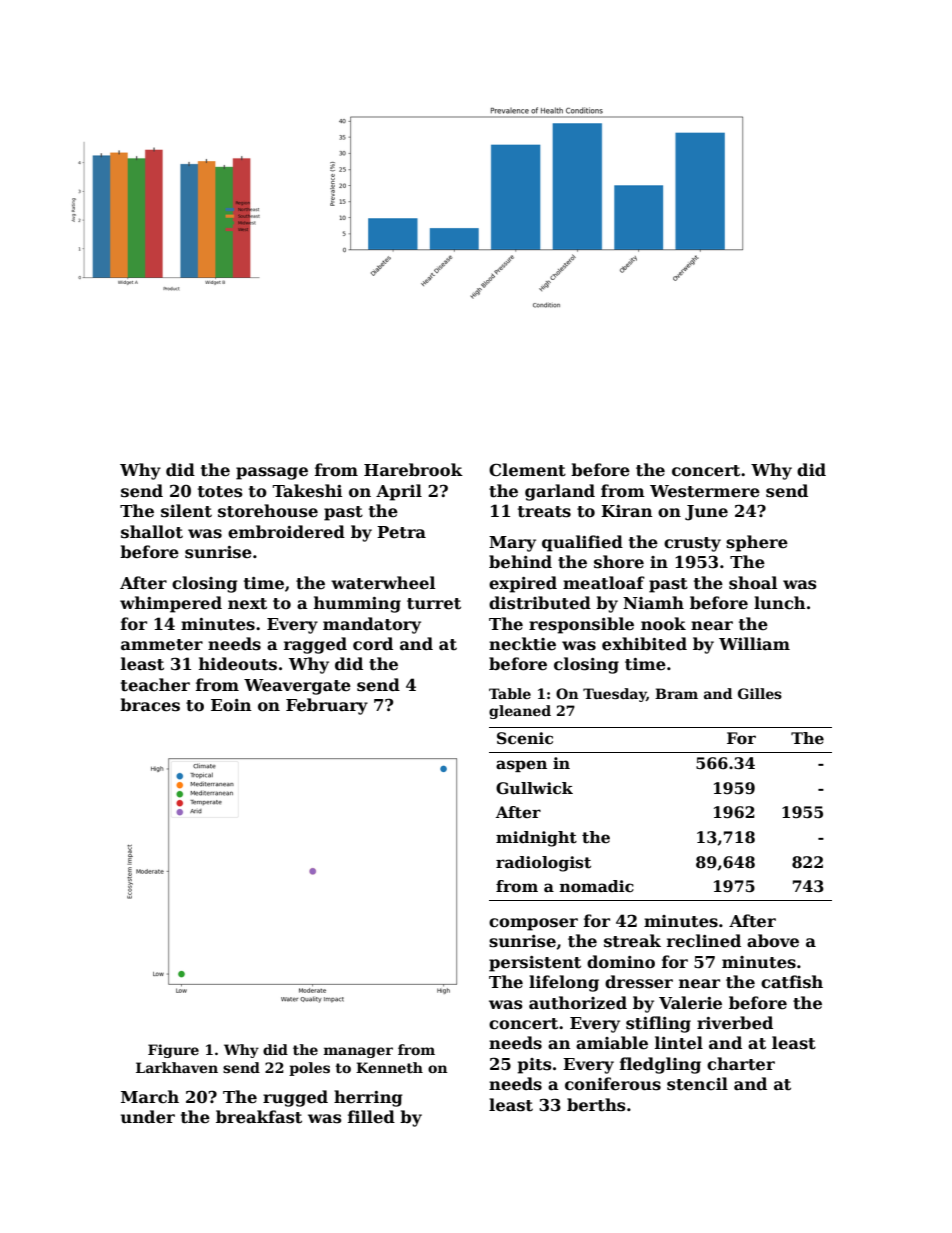  What do you see at coordinates (536, 839) in the document?
I see `midnight` at bounding box center [536, 839].
